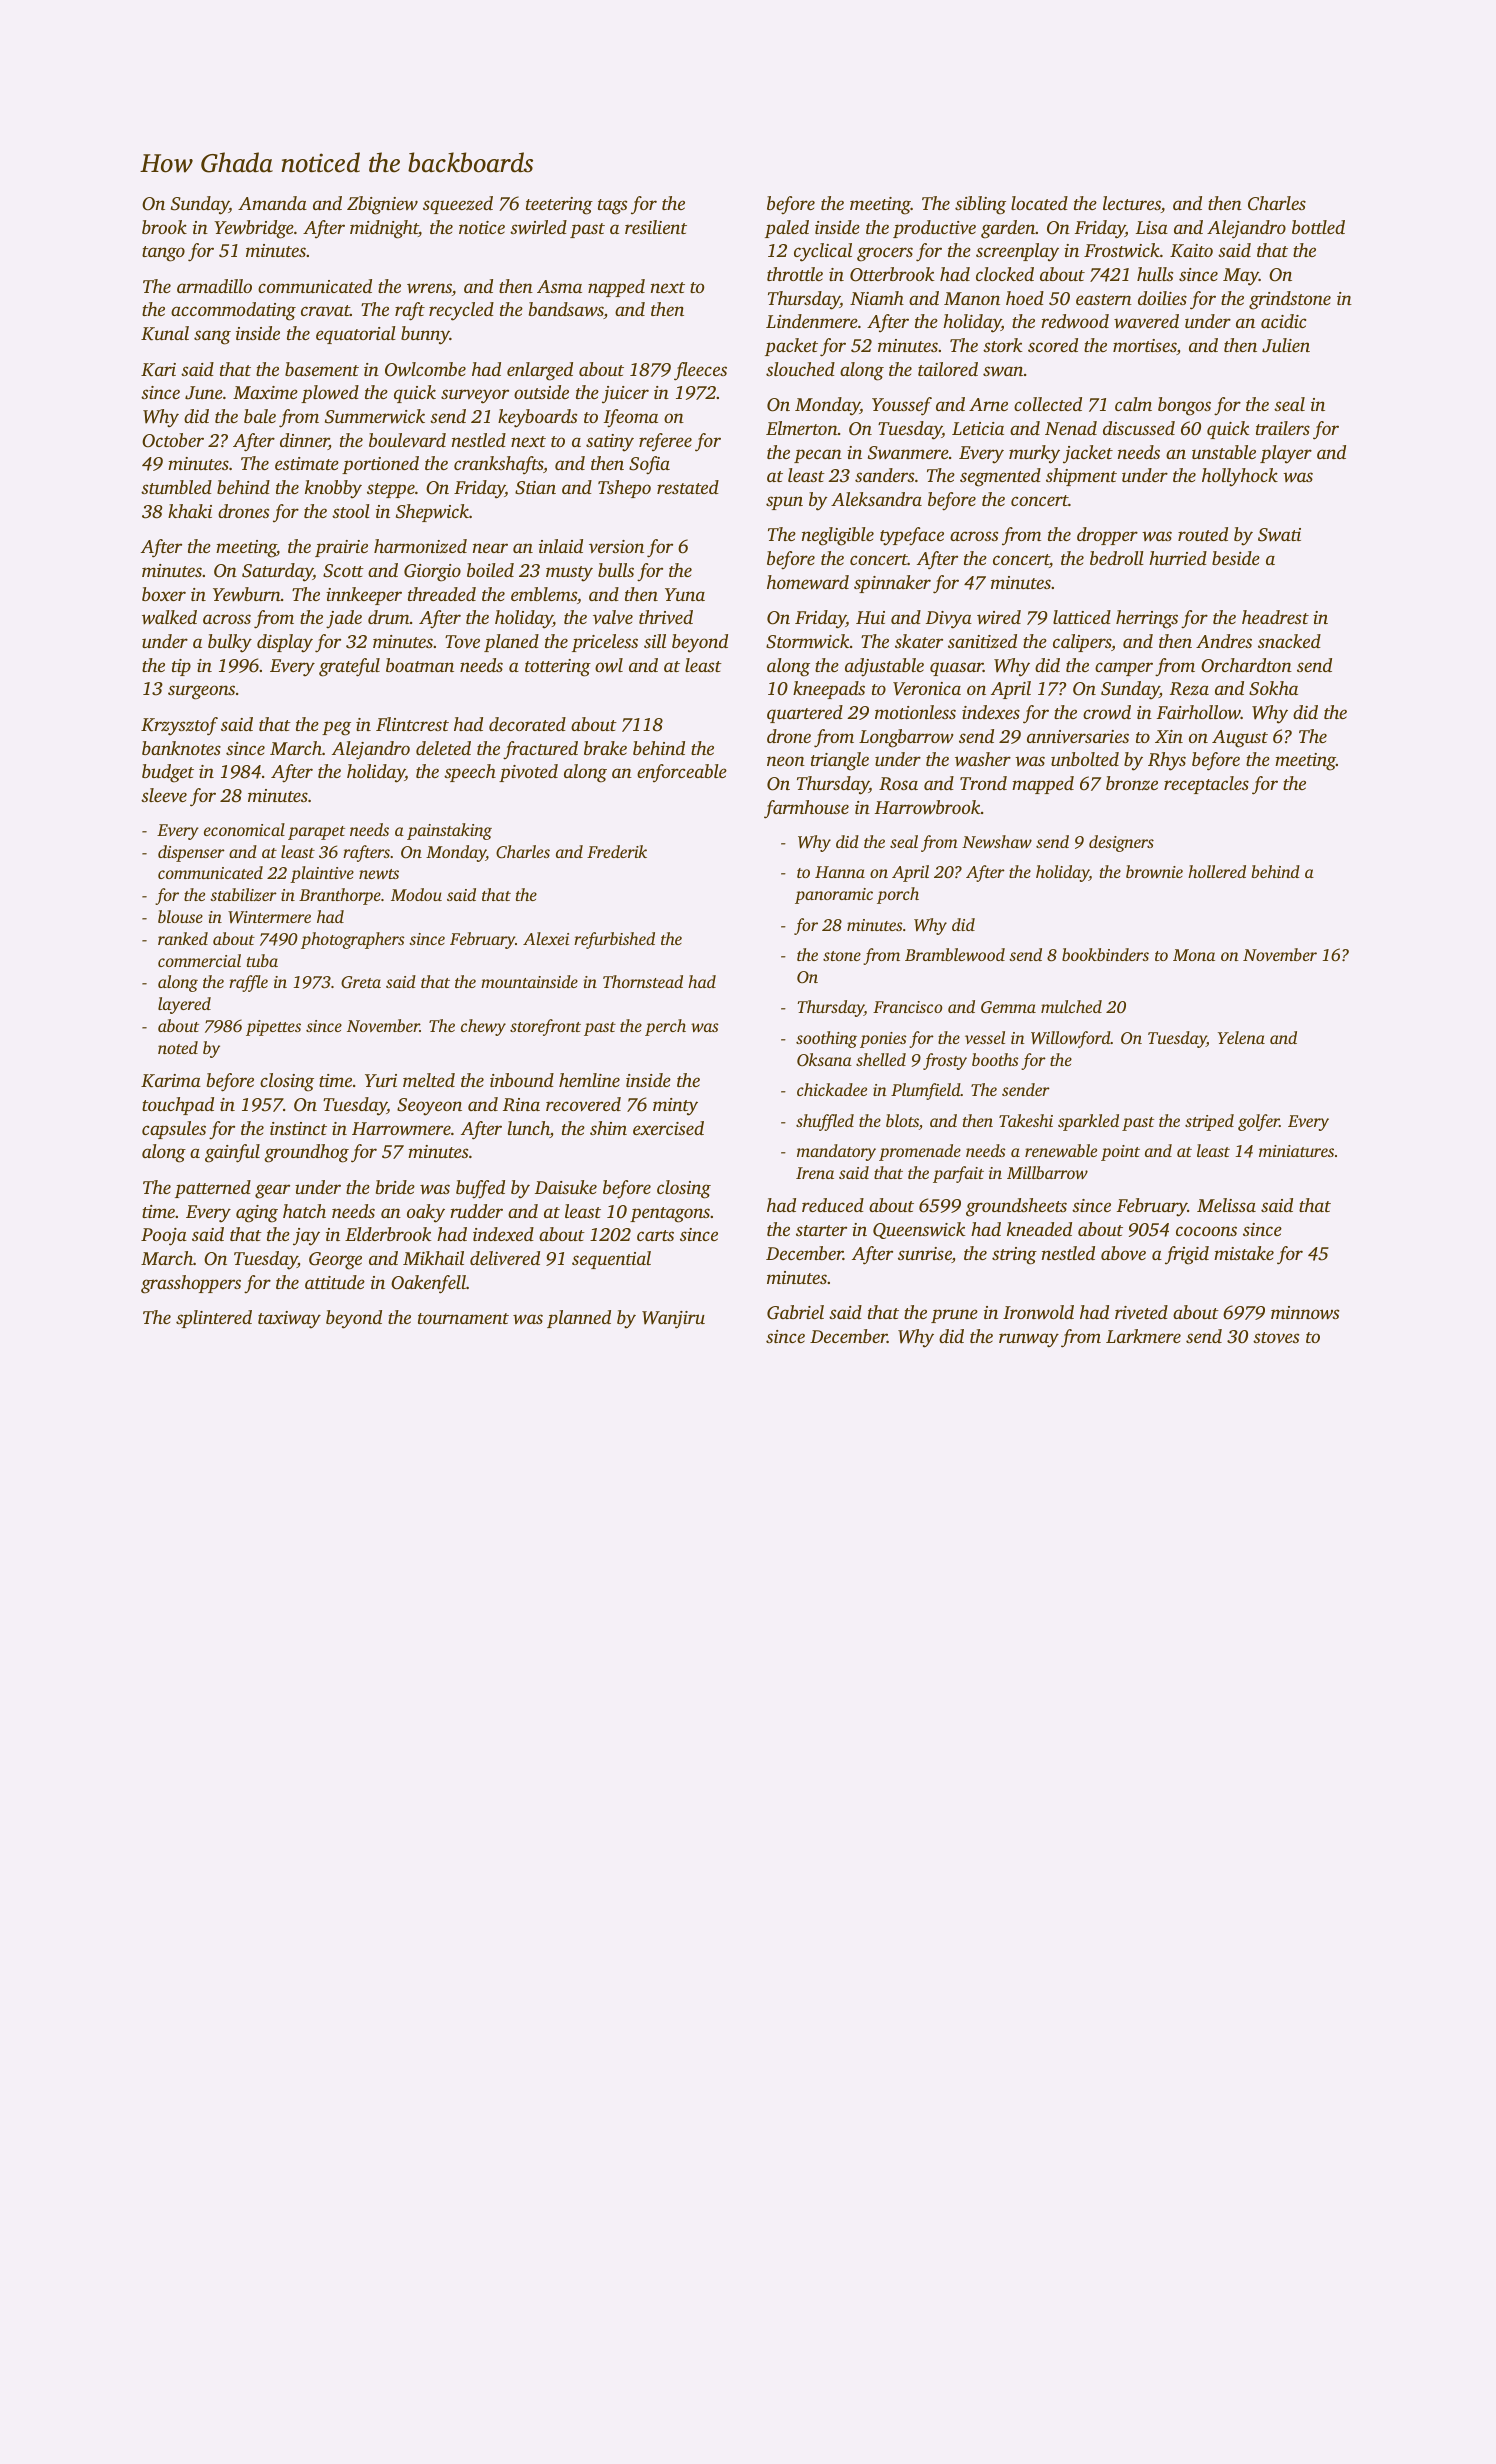 The image size is (1496, 2464). I want to click on June, so click(204, 393).
